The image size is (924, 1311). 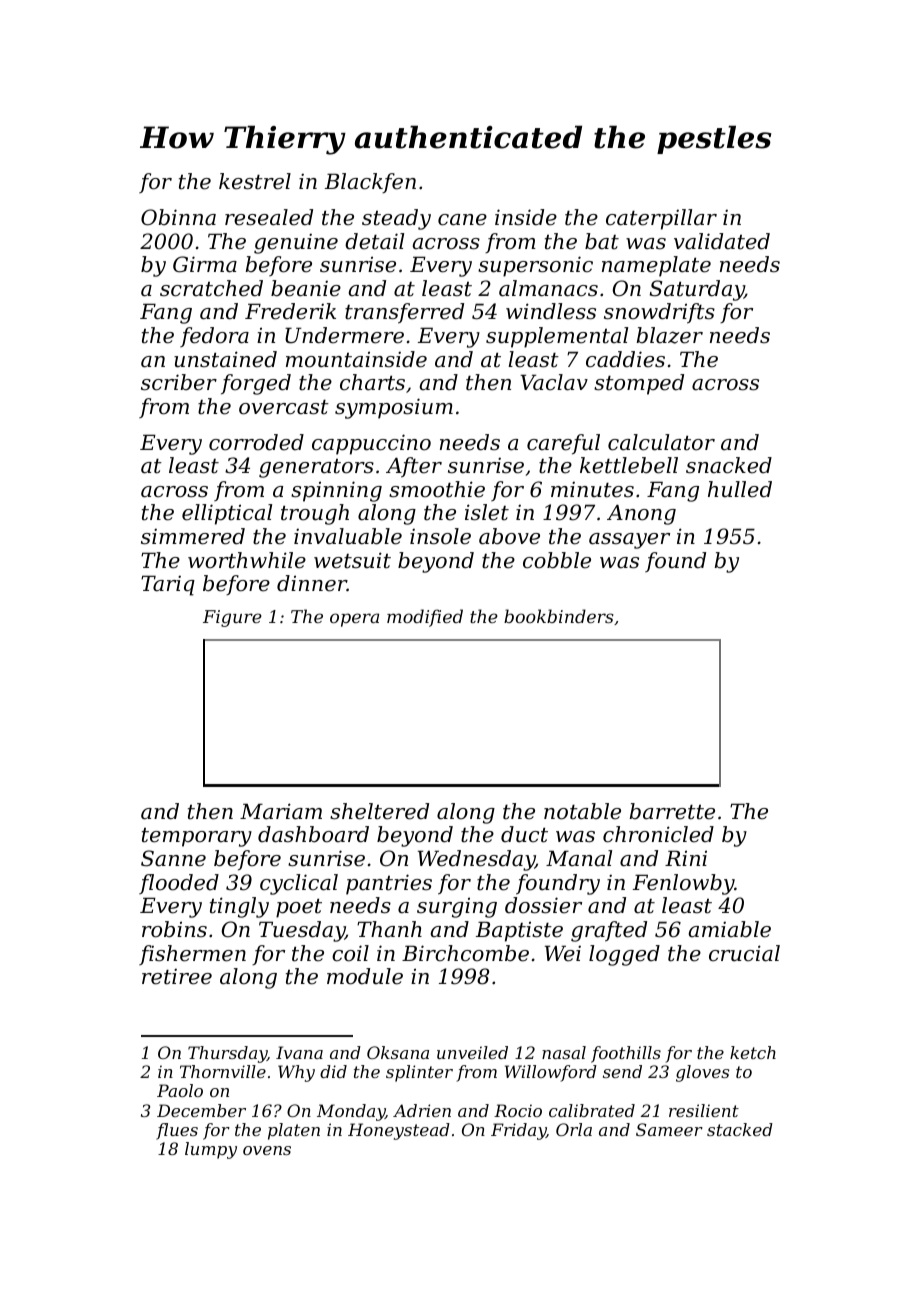 What do you see at coordinates (398, 1052) in the screenshot?
I see `Oksana` at bounding box center [398, 1052].
